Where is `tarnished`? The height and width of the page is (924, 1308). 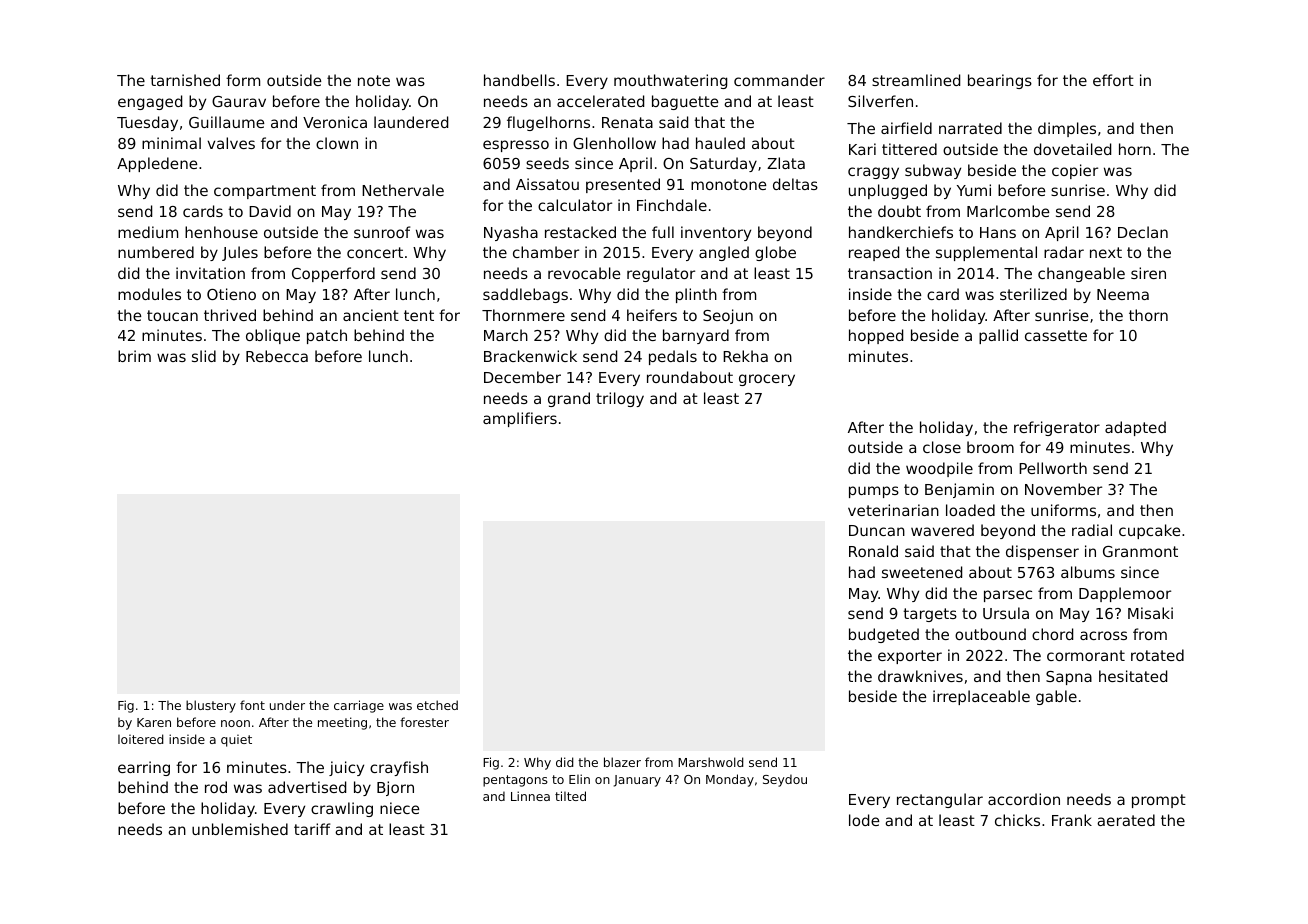 tarnished is located at coordinates (185, 80).
